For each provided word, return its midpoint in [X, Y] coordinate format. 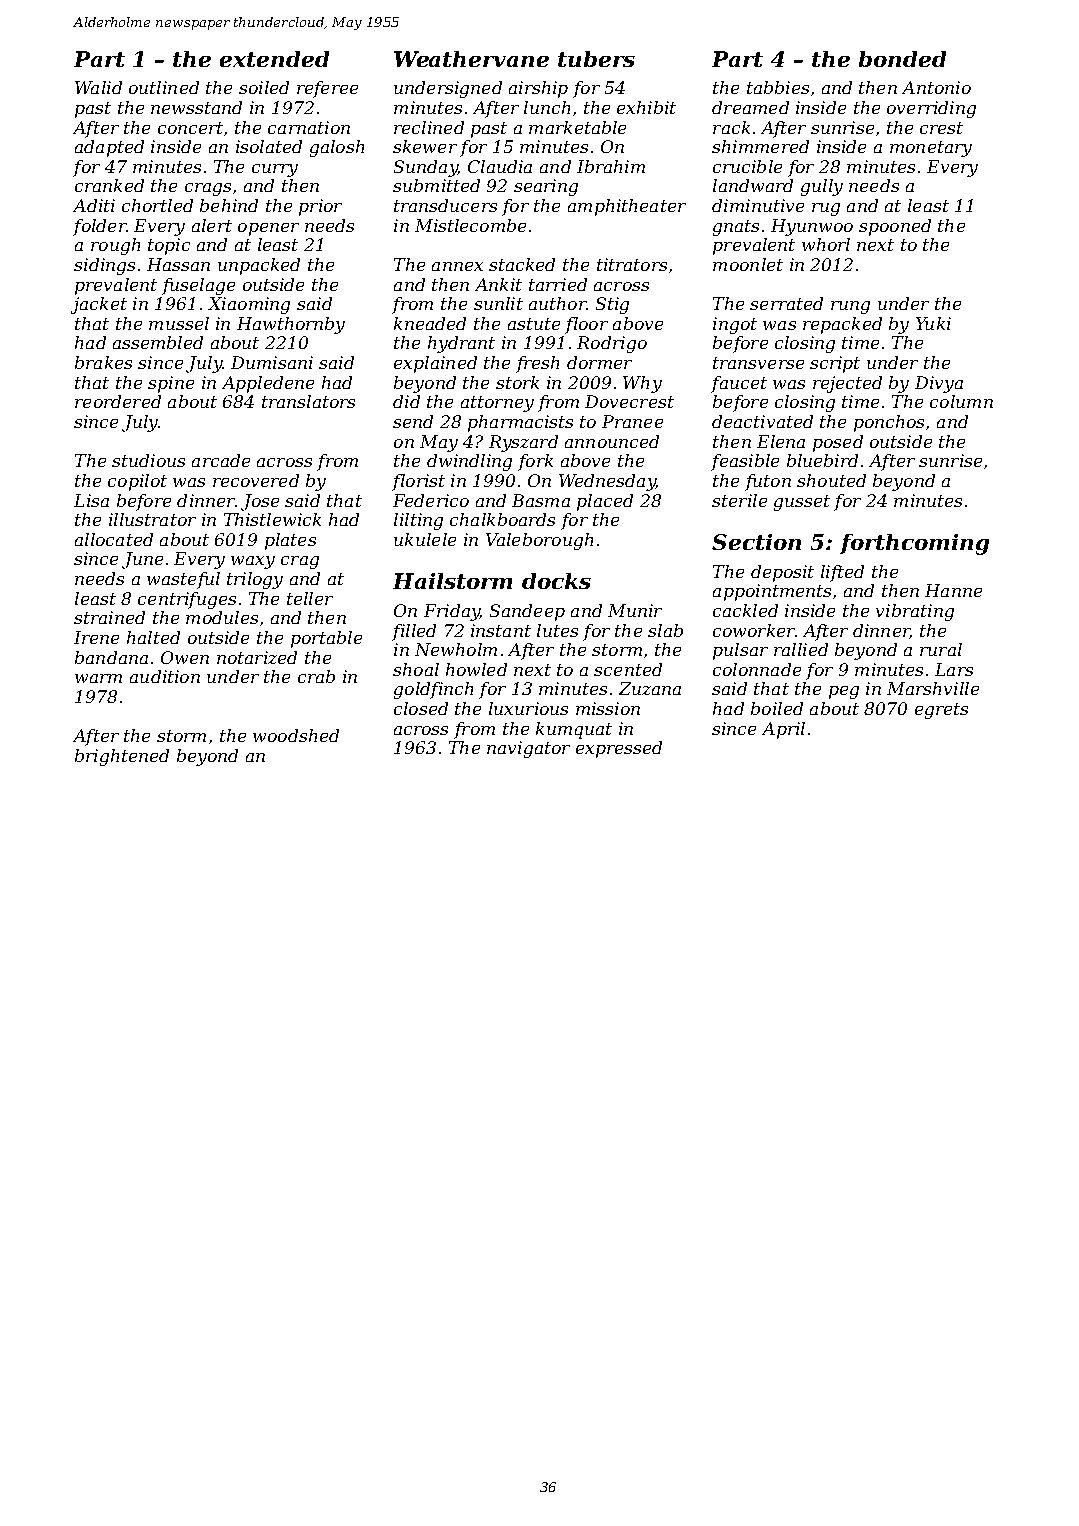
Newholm [456, 649]
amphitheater [627, 207]
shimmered [760, 146]
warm [98, 678]
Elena [781, 441]
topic [169, 246]
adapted [109, 148]
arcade [221, 460]
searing [546, 187]
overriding [931, 109]
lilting [418, 521]
